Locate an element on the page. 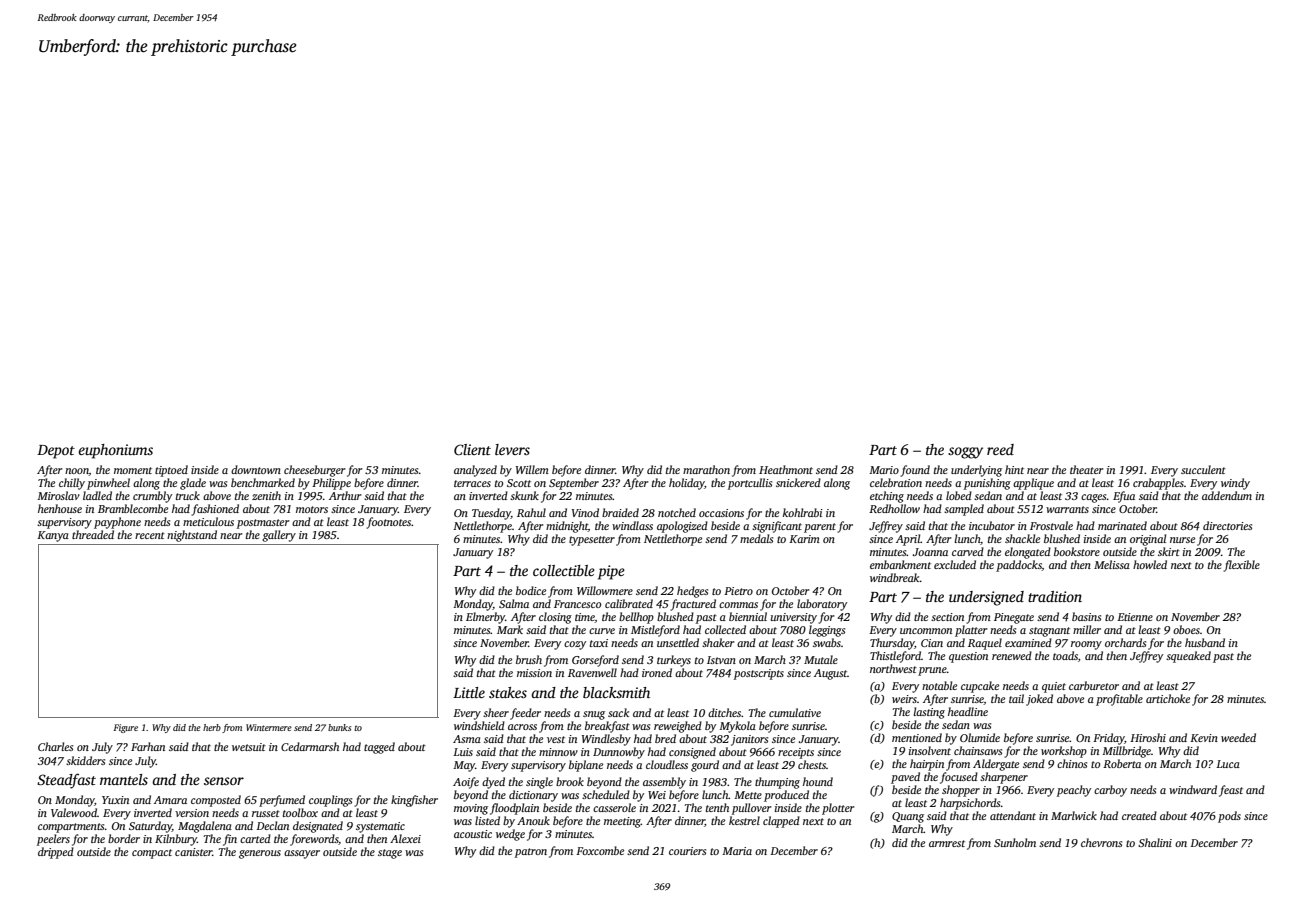  Maria is located at coordinates (737, 851).
